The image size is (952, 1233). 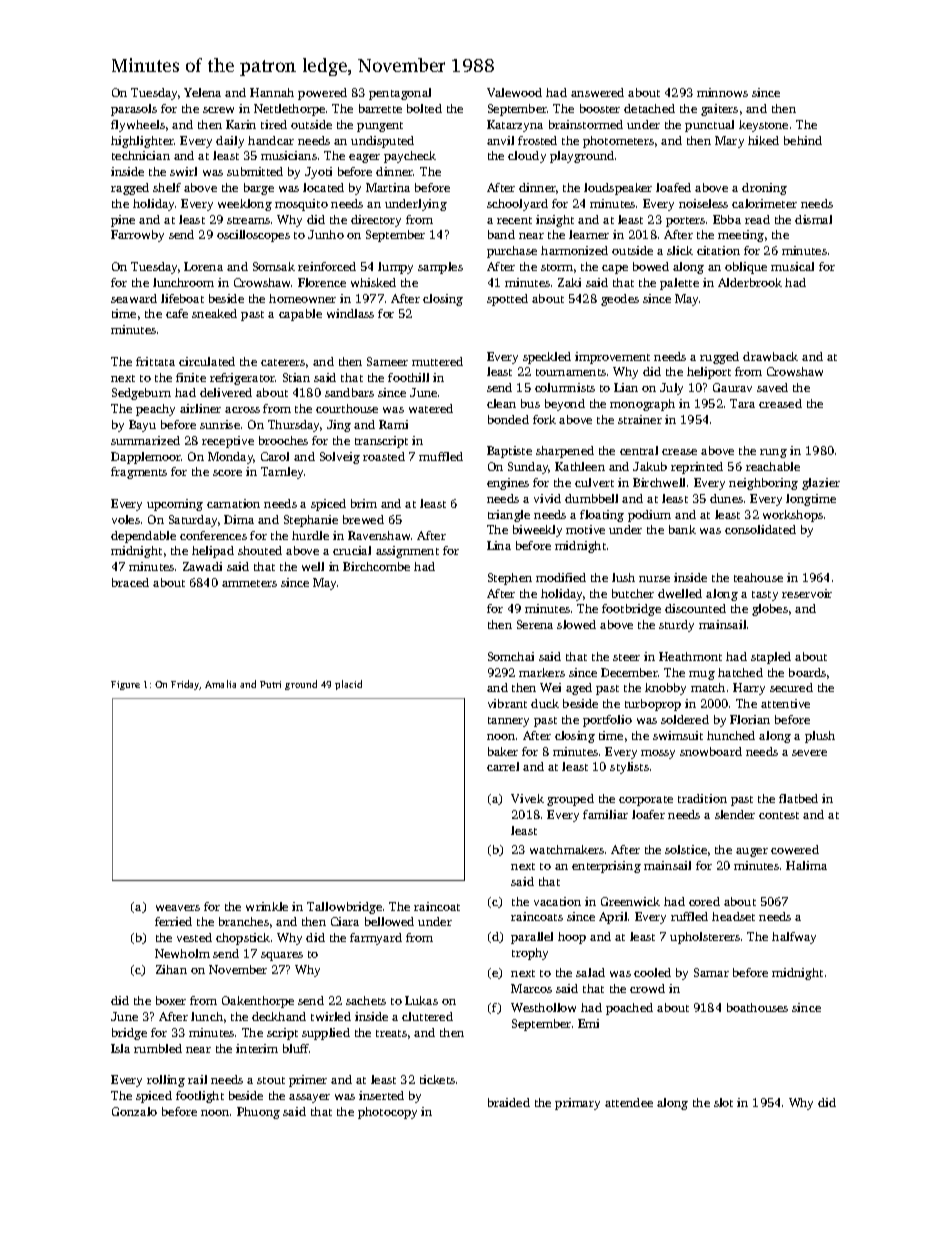 What do you see at coordinates (387, 361) in the screenshot?
I see `Sameer` at bounding box center [387, 361].
